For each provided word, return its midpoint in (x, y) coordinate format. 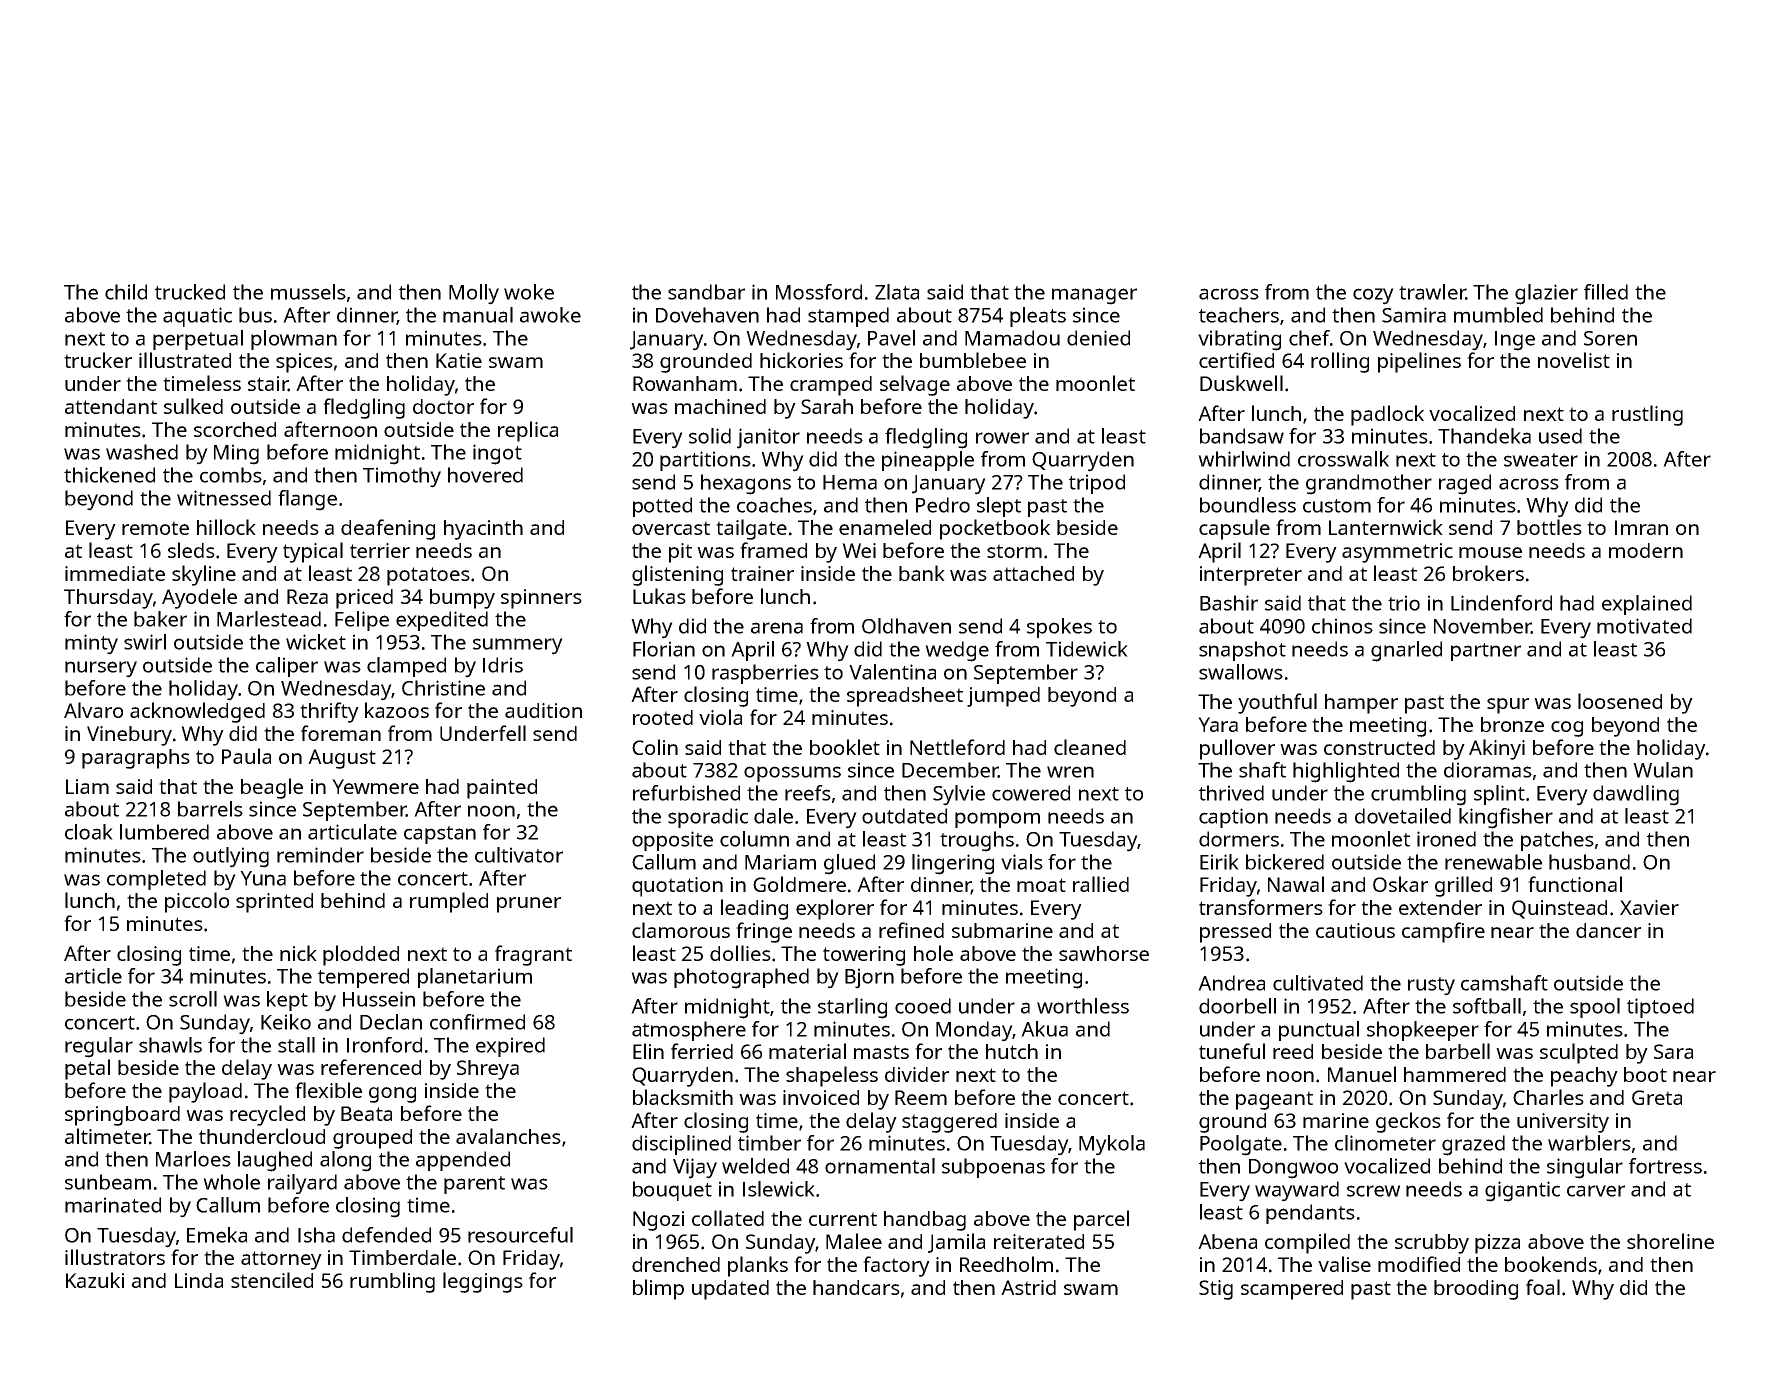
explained (1647, 605)
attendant (111, 406)
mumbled (1498, 315)
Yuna (263, 878)
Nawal (1296, 884)
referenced (371, 1067)
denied (1098, 338)
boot (1645, 1074)
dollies (740, 953)
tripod (1097, 484)
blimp (658, 1289)
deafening (388, 529)
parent (474, 1185)
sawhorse (1104, 953)
